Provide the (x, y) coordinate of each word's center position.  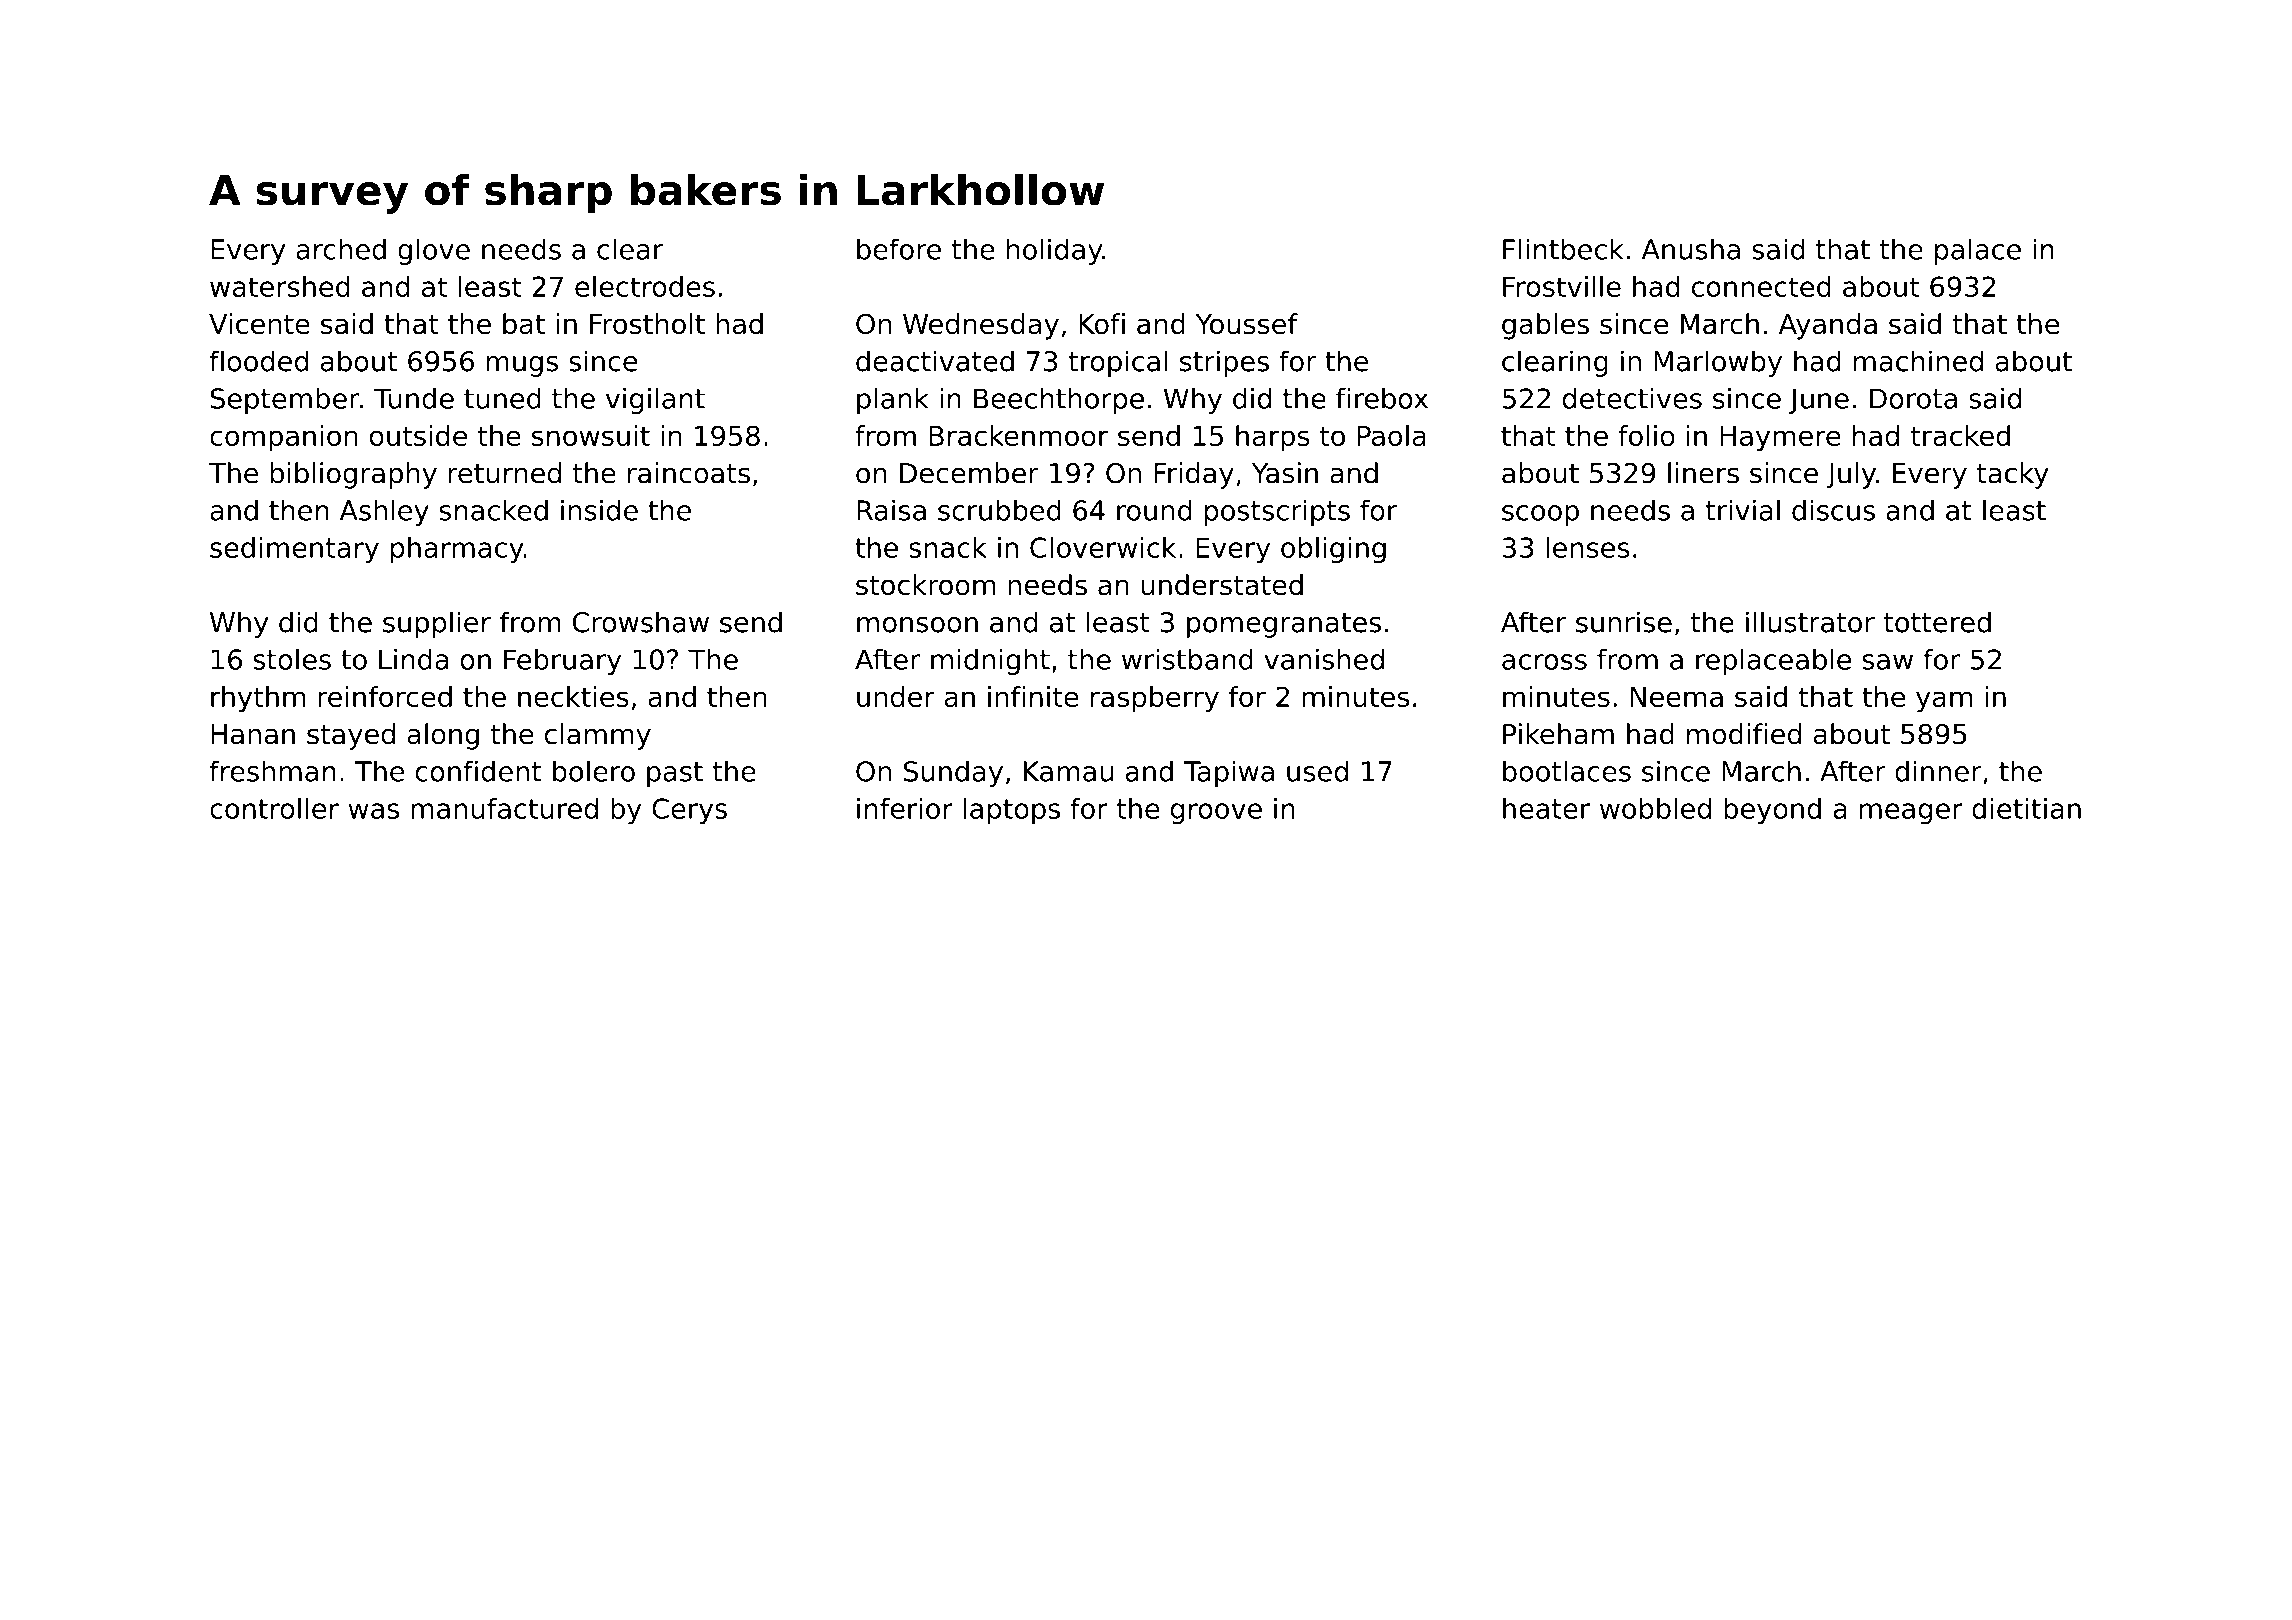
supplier (437, 624)
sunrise (1624, 622)
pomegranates (1284, 625)
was (373, 811)
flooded (258, 361)
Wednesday (981, 326)
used (1317, 771)
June (1819, 401)
